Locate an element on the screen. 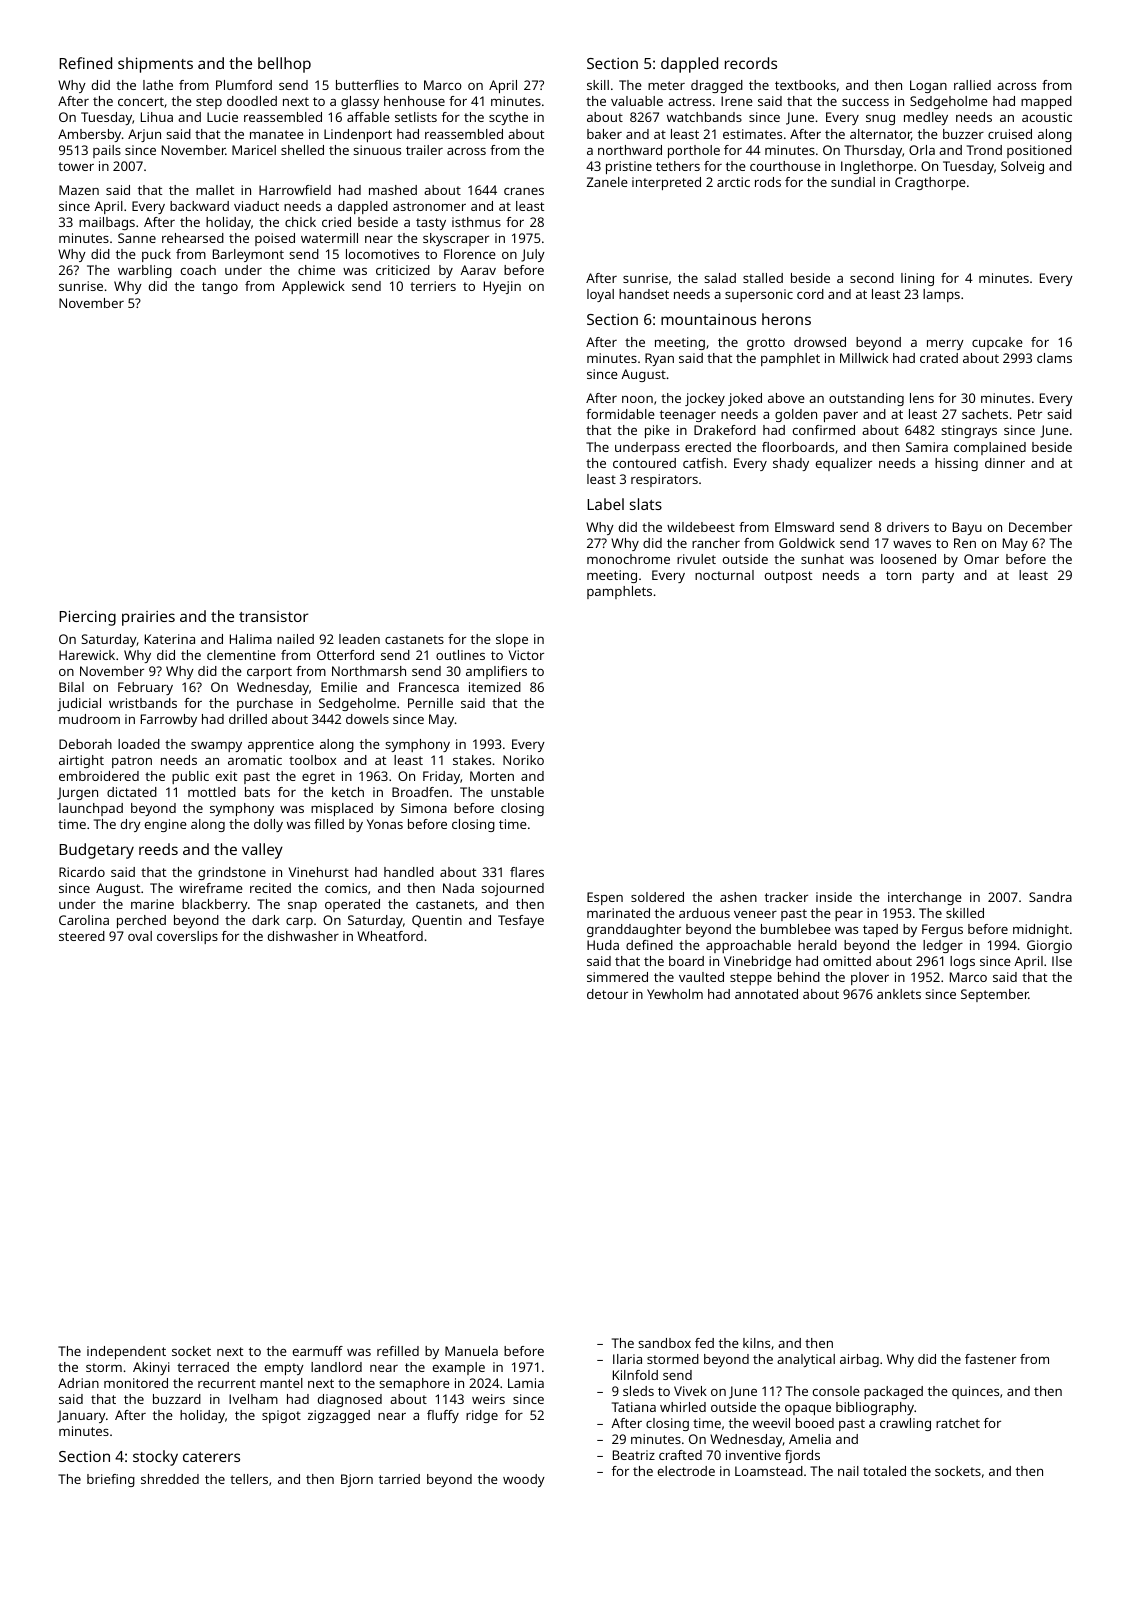  reeds is located at coordinates (158, 849).
